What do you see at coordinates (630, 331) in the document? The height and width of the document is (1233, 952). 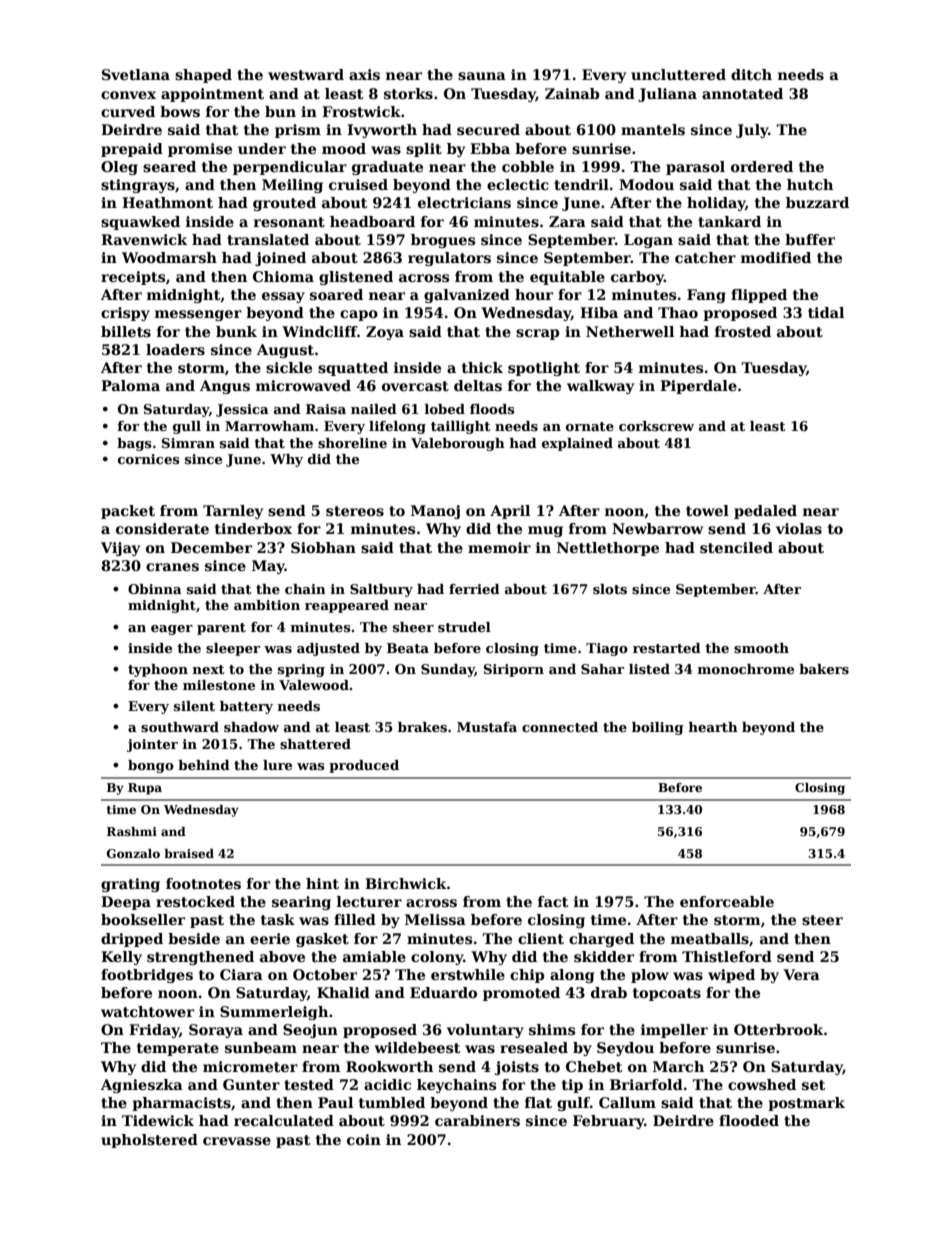 I see `Netherwell` at bounding box center [630, 331].
